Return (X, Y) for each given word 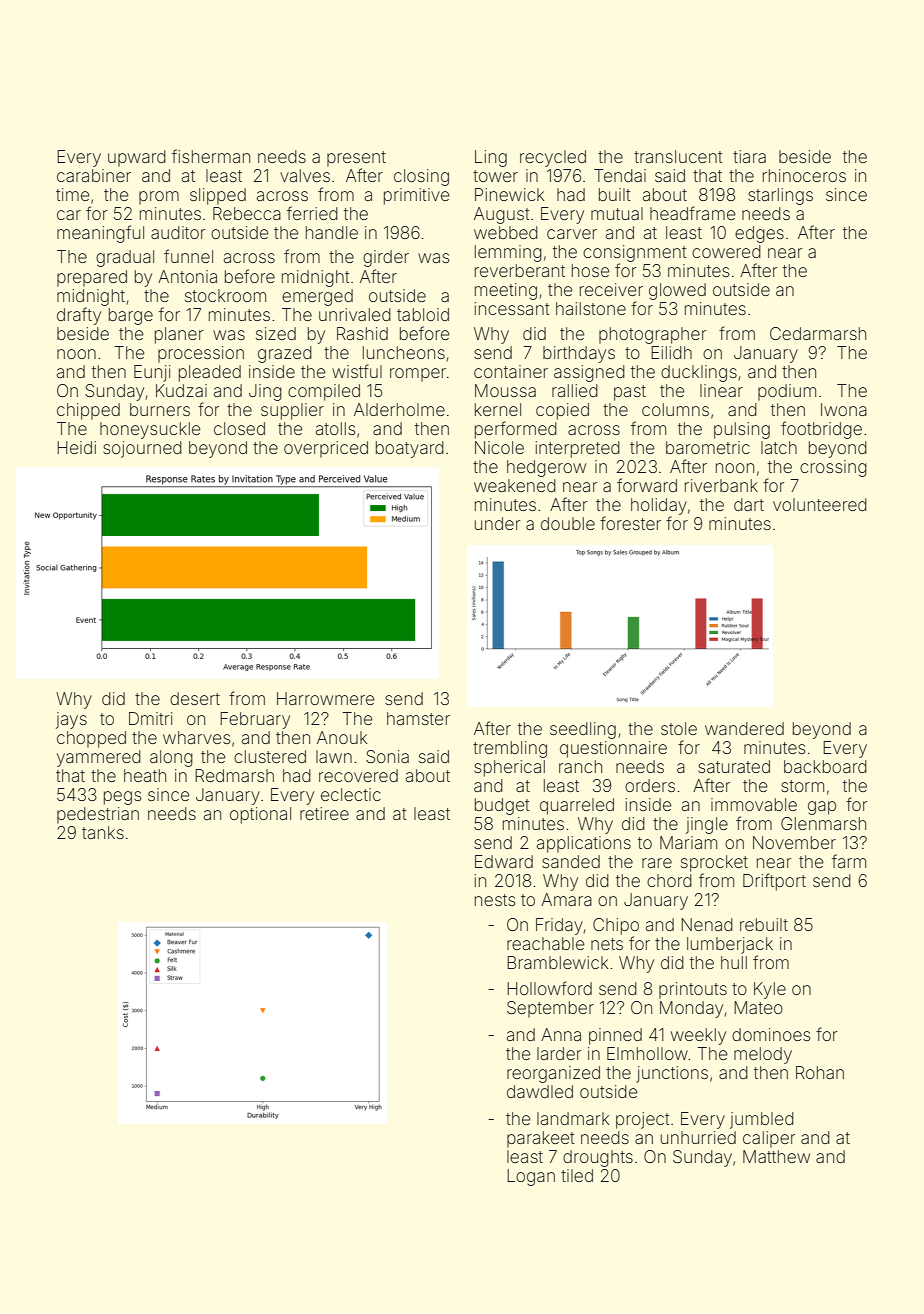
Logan (531, 1177)
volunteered (820, 504)
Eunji (152, 373)
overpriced (326, 449)
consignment (635, 253)
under (497, 523)
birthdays (579, 354)
